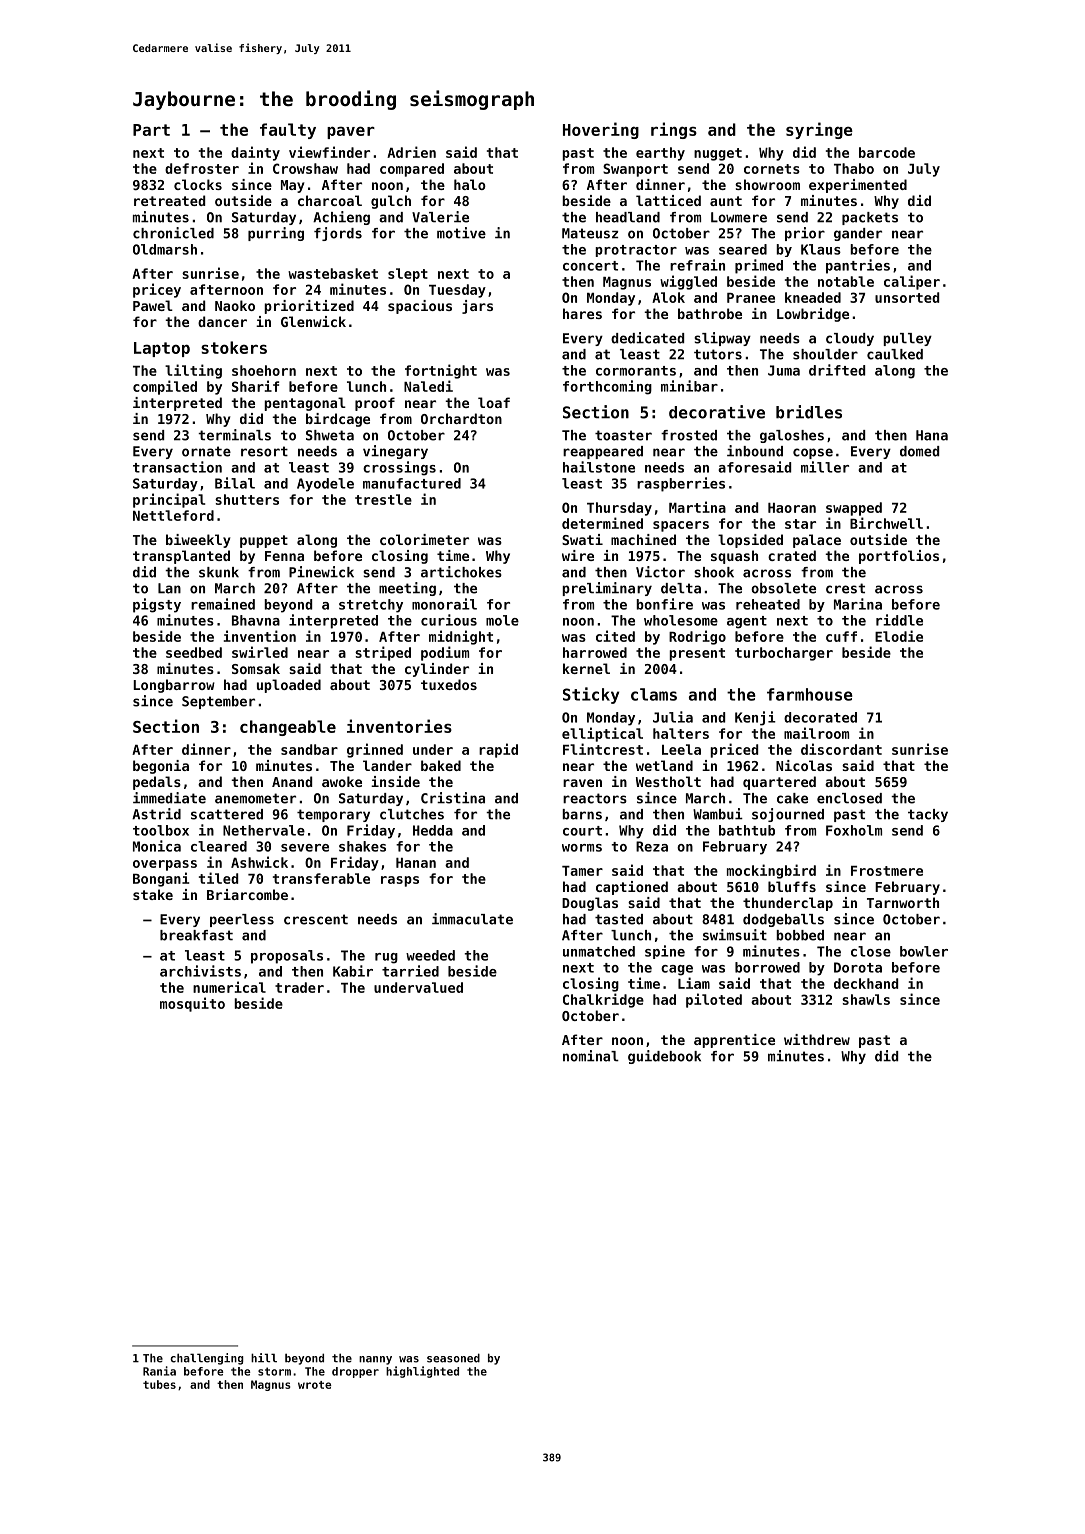  I want to click on Mateusz, so click(590, 233).
